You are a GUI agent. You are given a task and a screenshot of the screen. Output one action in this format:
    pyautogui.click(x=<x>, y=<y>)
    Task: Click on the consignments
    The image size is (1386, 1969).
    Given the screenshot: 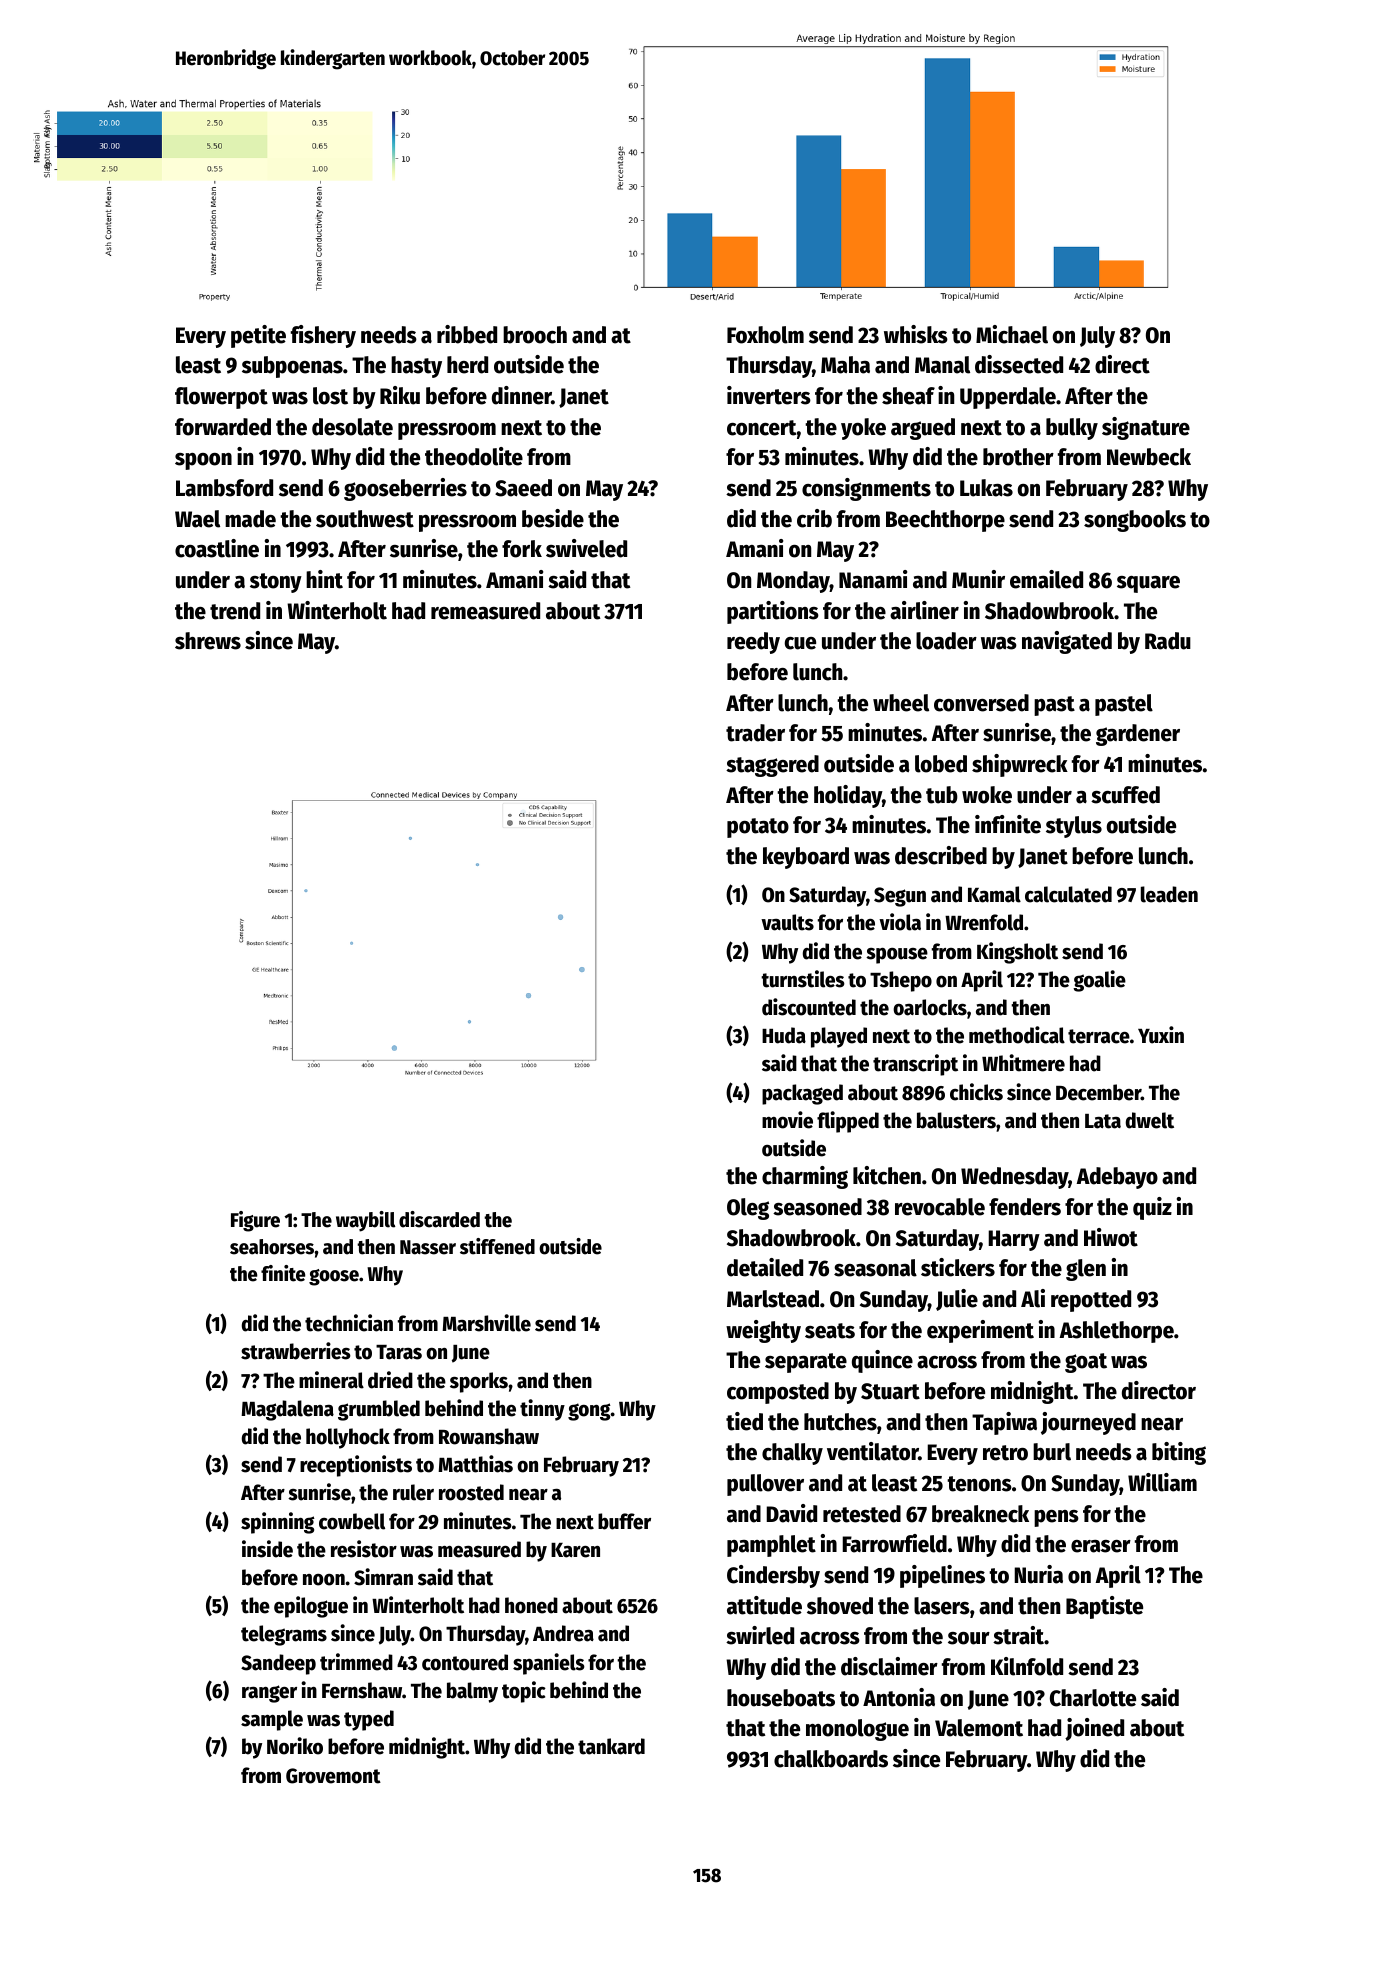 What is the action you would take?
    pyautogui.click(x=866, y=489)
